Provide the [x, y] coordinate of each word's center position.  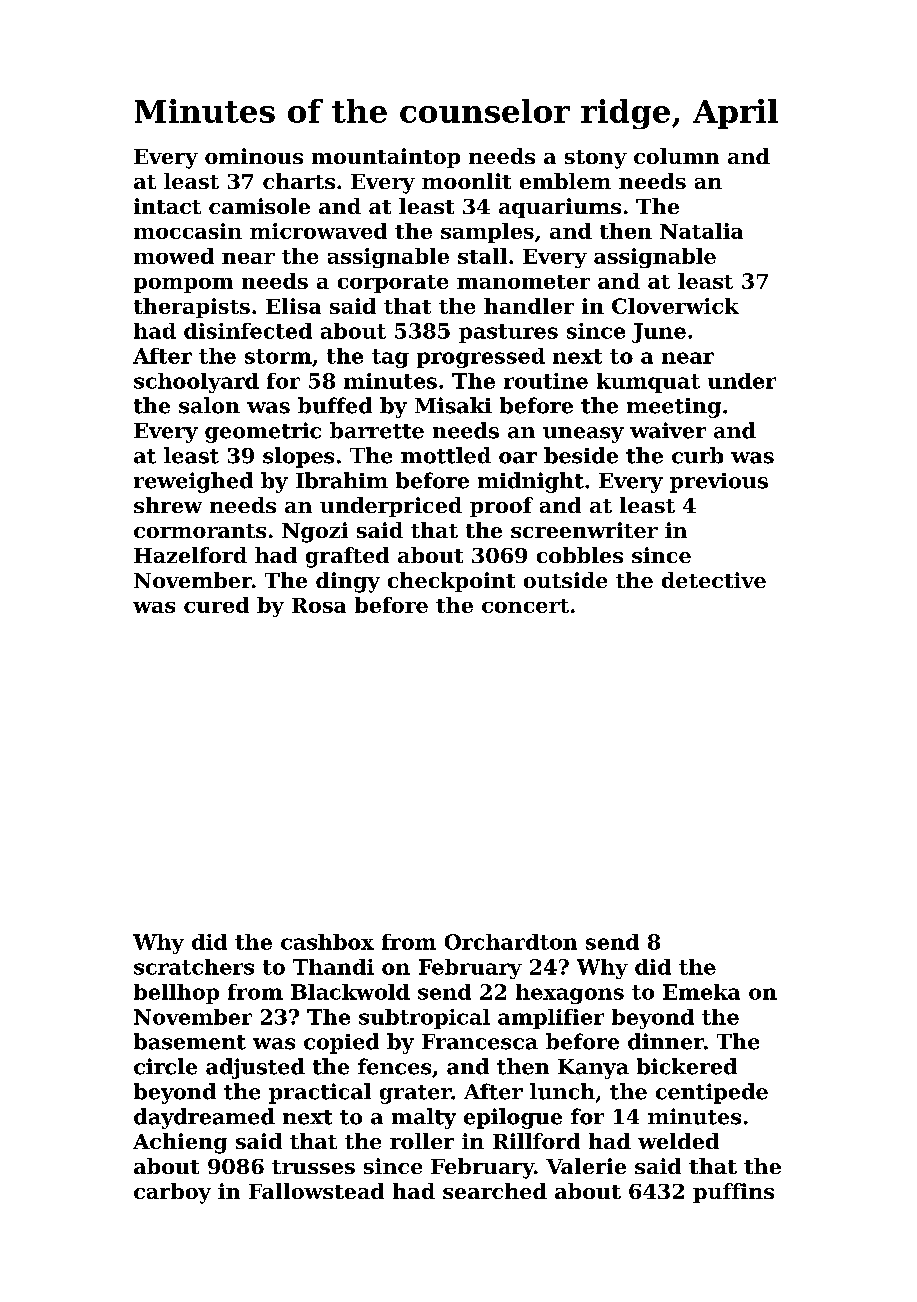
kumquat [648, 383]
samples [487, 233]
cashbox [327, 942]
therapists [192, 308]
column [676, 156]
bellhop [176, 994]
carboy [172, 1193]
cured [216, 605]
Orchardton [511, 942]
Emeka [701, 992]
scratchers [194, 967]
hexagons [570, 994]
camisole [259, 206]
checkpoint [451, 582]
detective [714, 580]
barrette [377, 430]
